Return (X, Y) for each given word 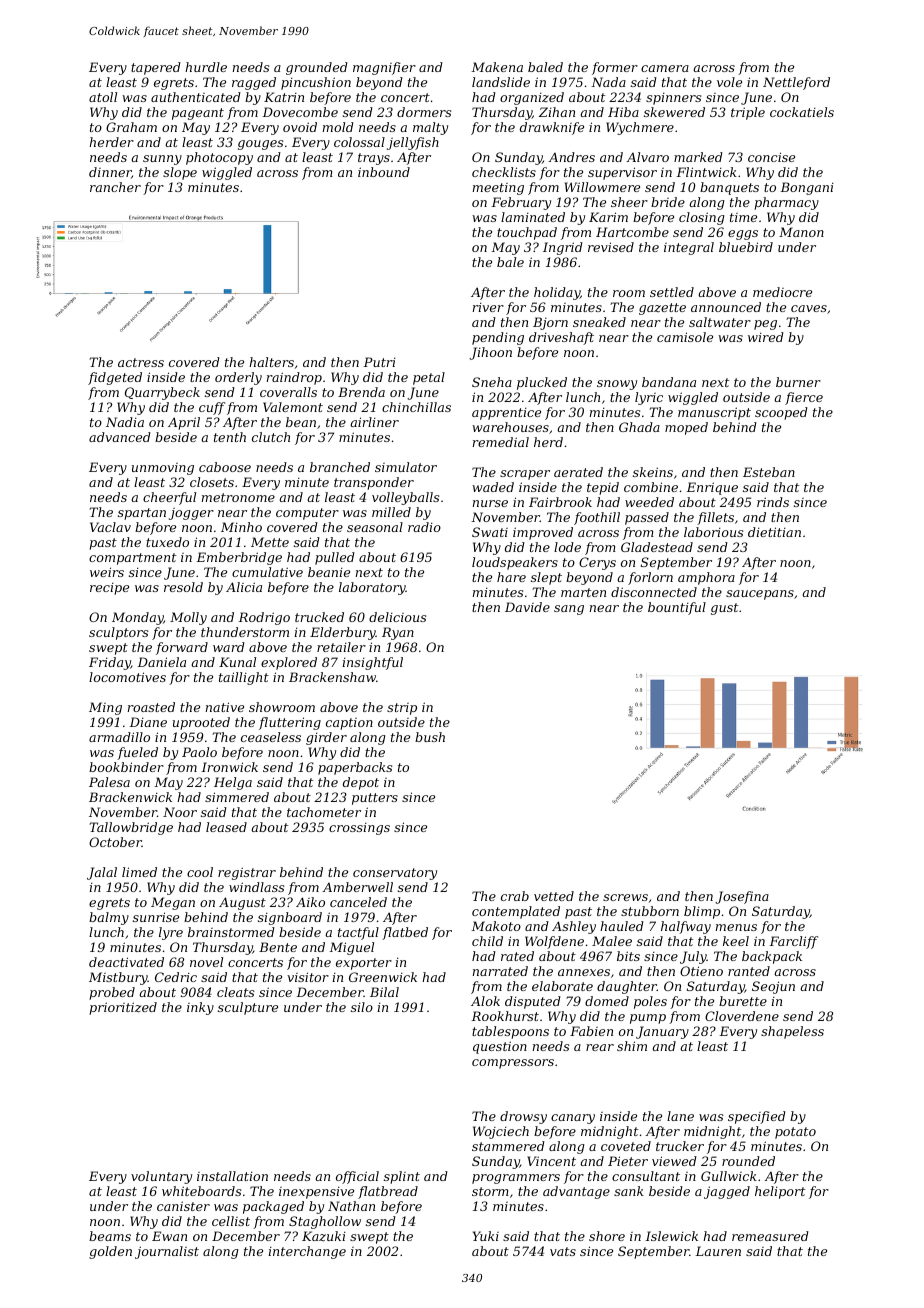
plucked (542, 383)
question (500, 1047)
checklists (504, 172)
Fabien (591, 1031)
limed (139, 872)
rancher (115, 187)
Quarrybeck (162, 393)
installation (232, 1176)
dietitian (774, 532)
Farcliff (793, 942)
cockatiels (802, 112)
